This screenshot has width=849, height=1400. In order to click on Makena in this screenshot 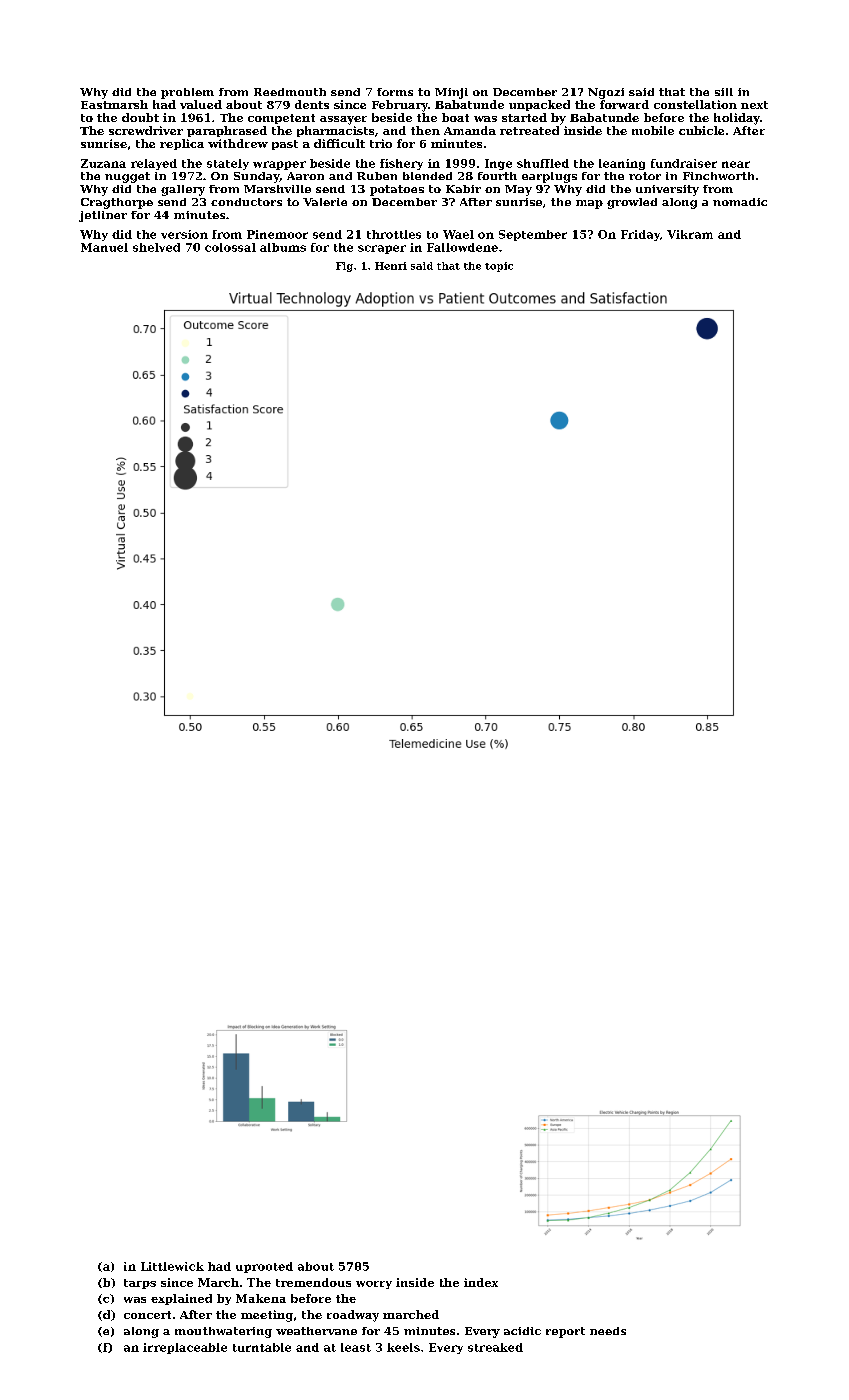, I will do `click(261, 1298)`.
